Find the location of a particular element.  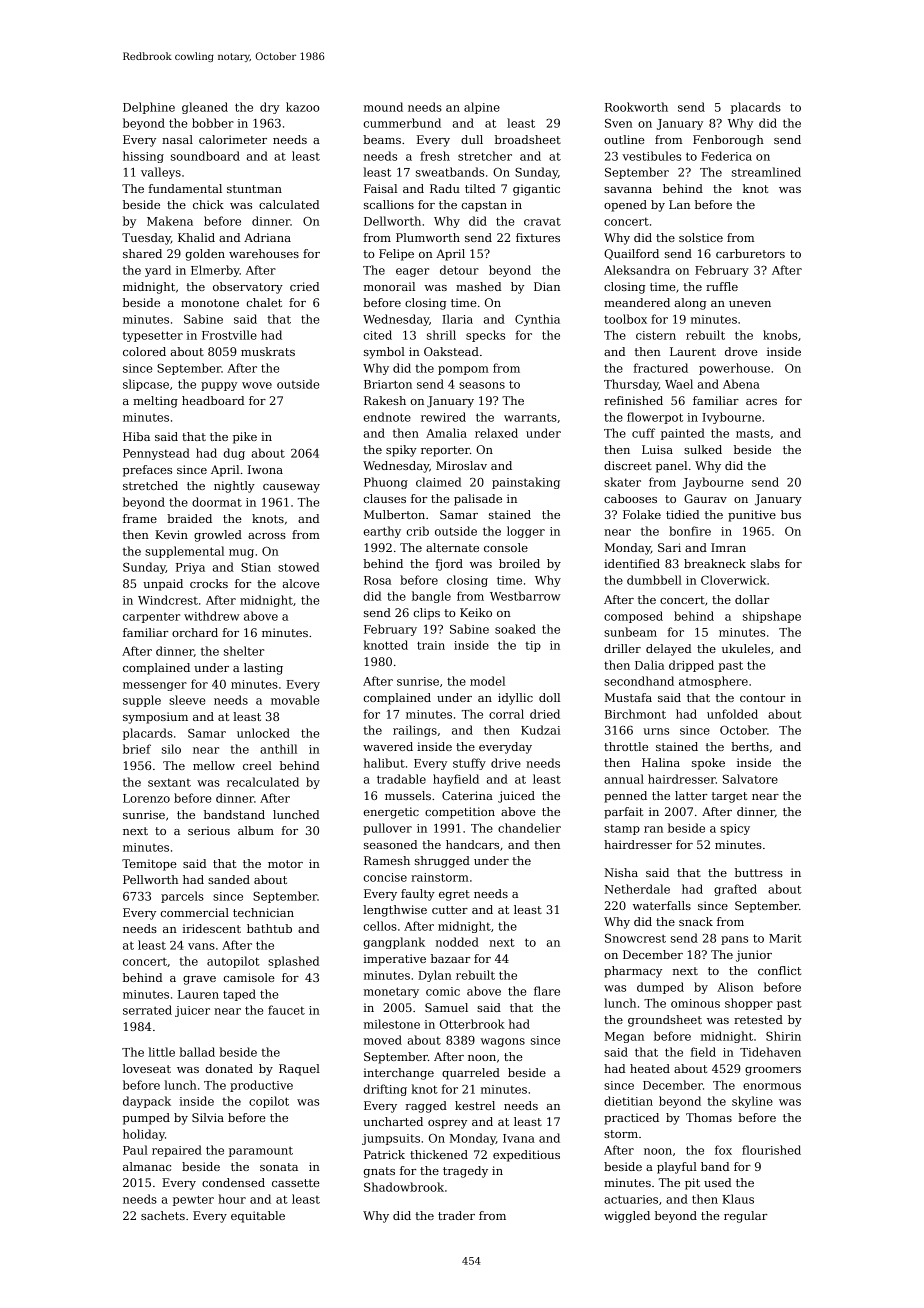

Megan is located at coordinates (624, 1037).
